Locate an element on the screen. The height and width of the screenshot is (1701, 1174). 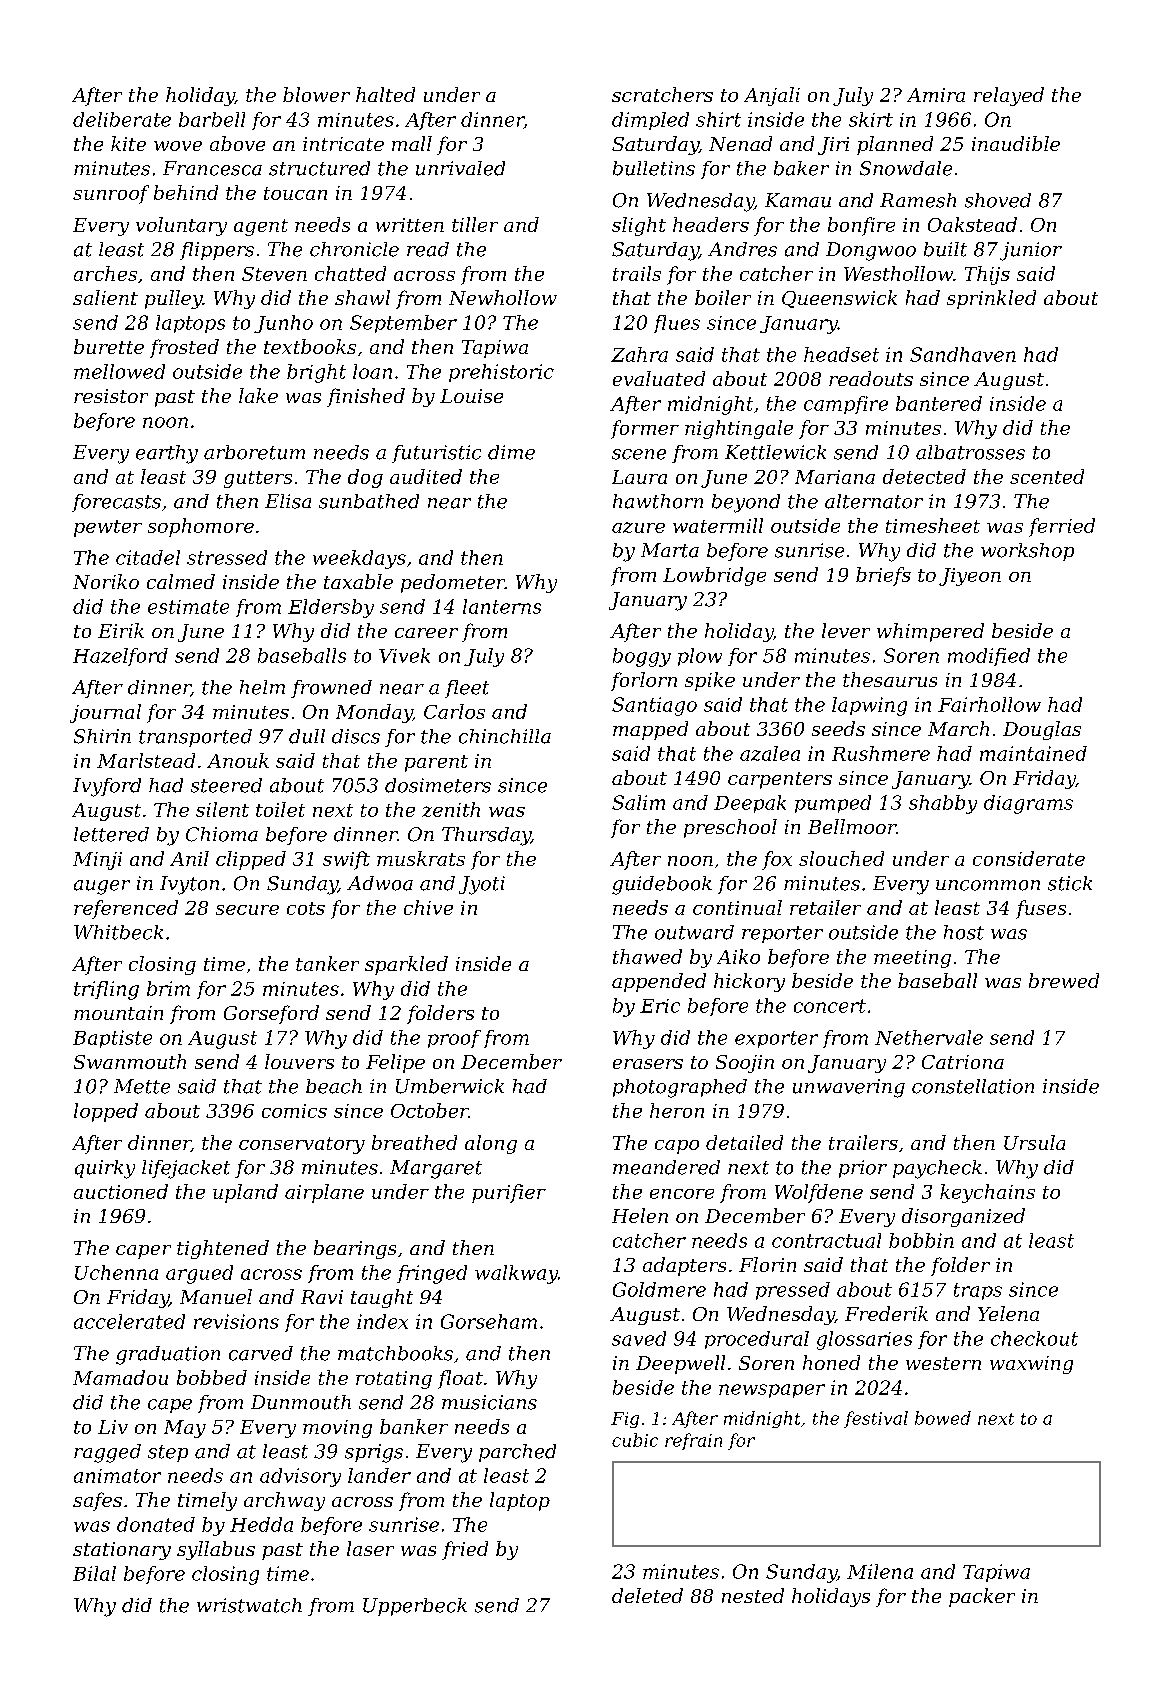
nested is located at coordinates (753, 1595).
